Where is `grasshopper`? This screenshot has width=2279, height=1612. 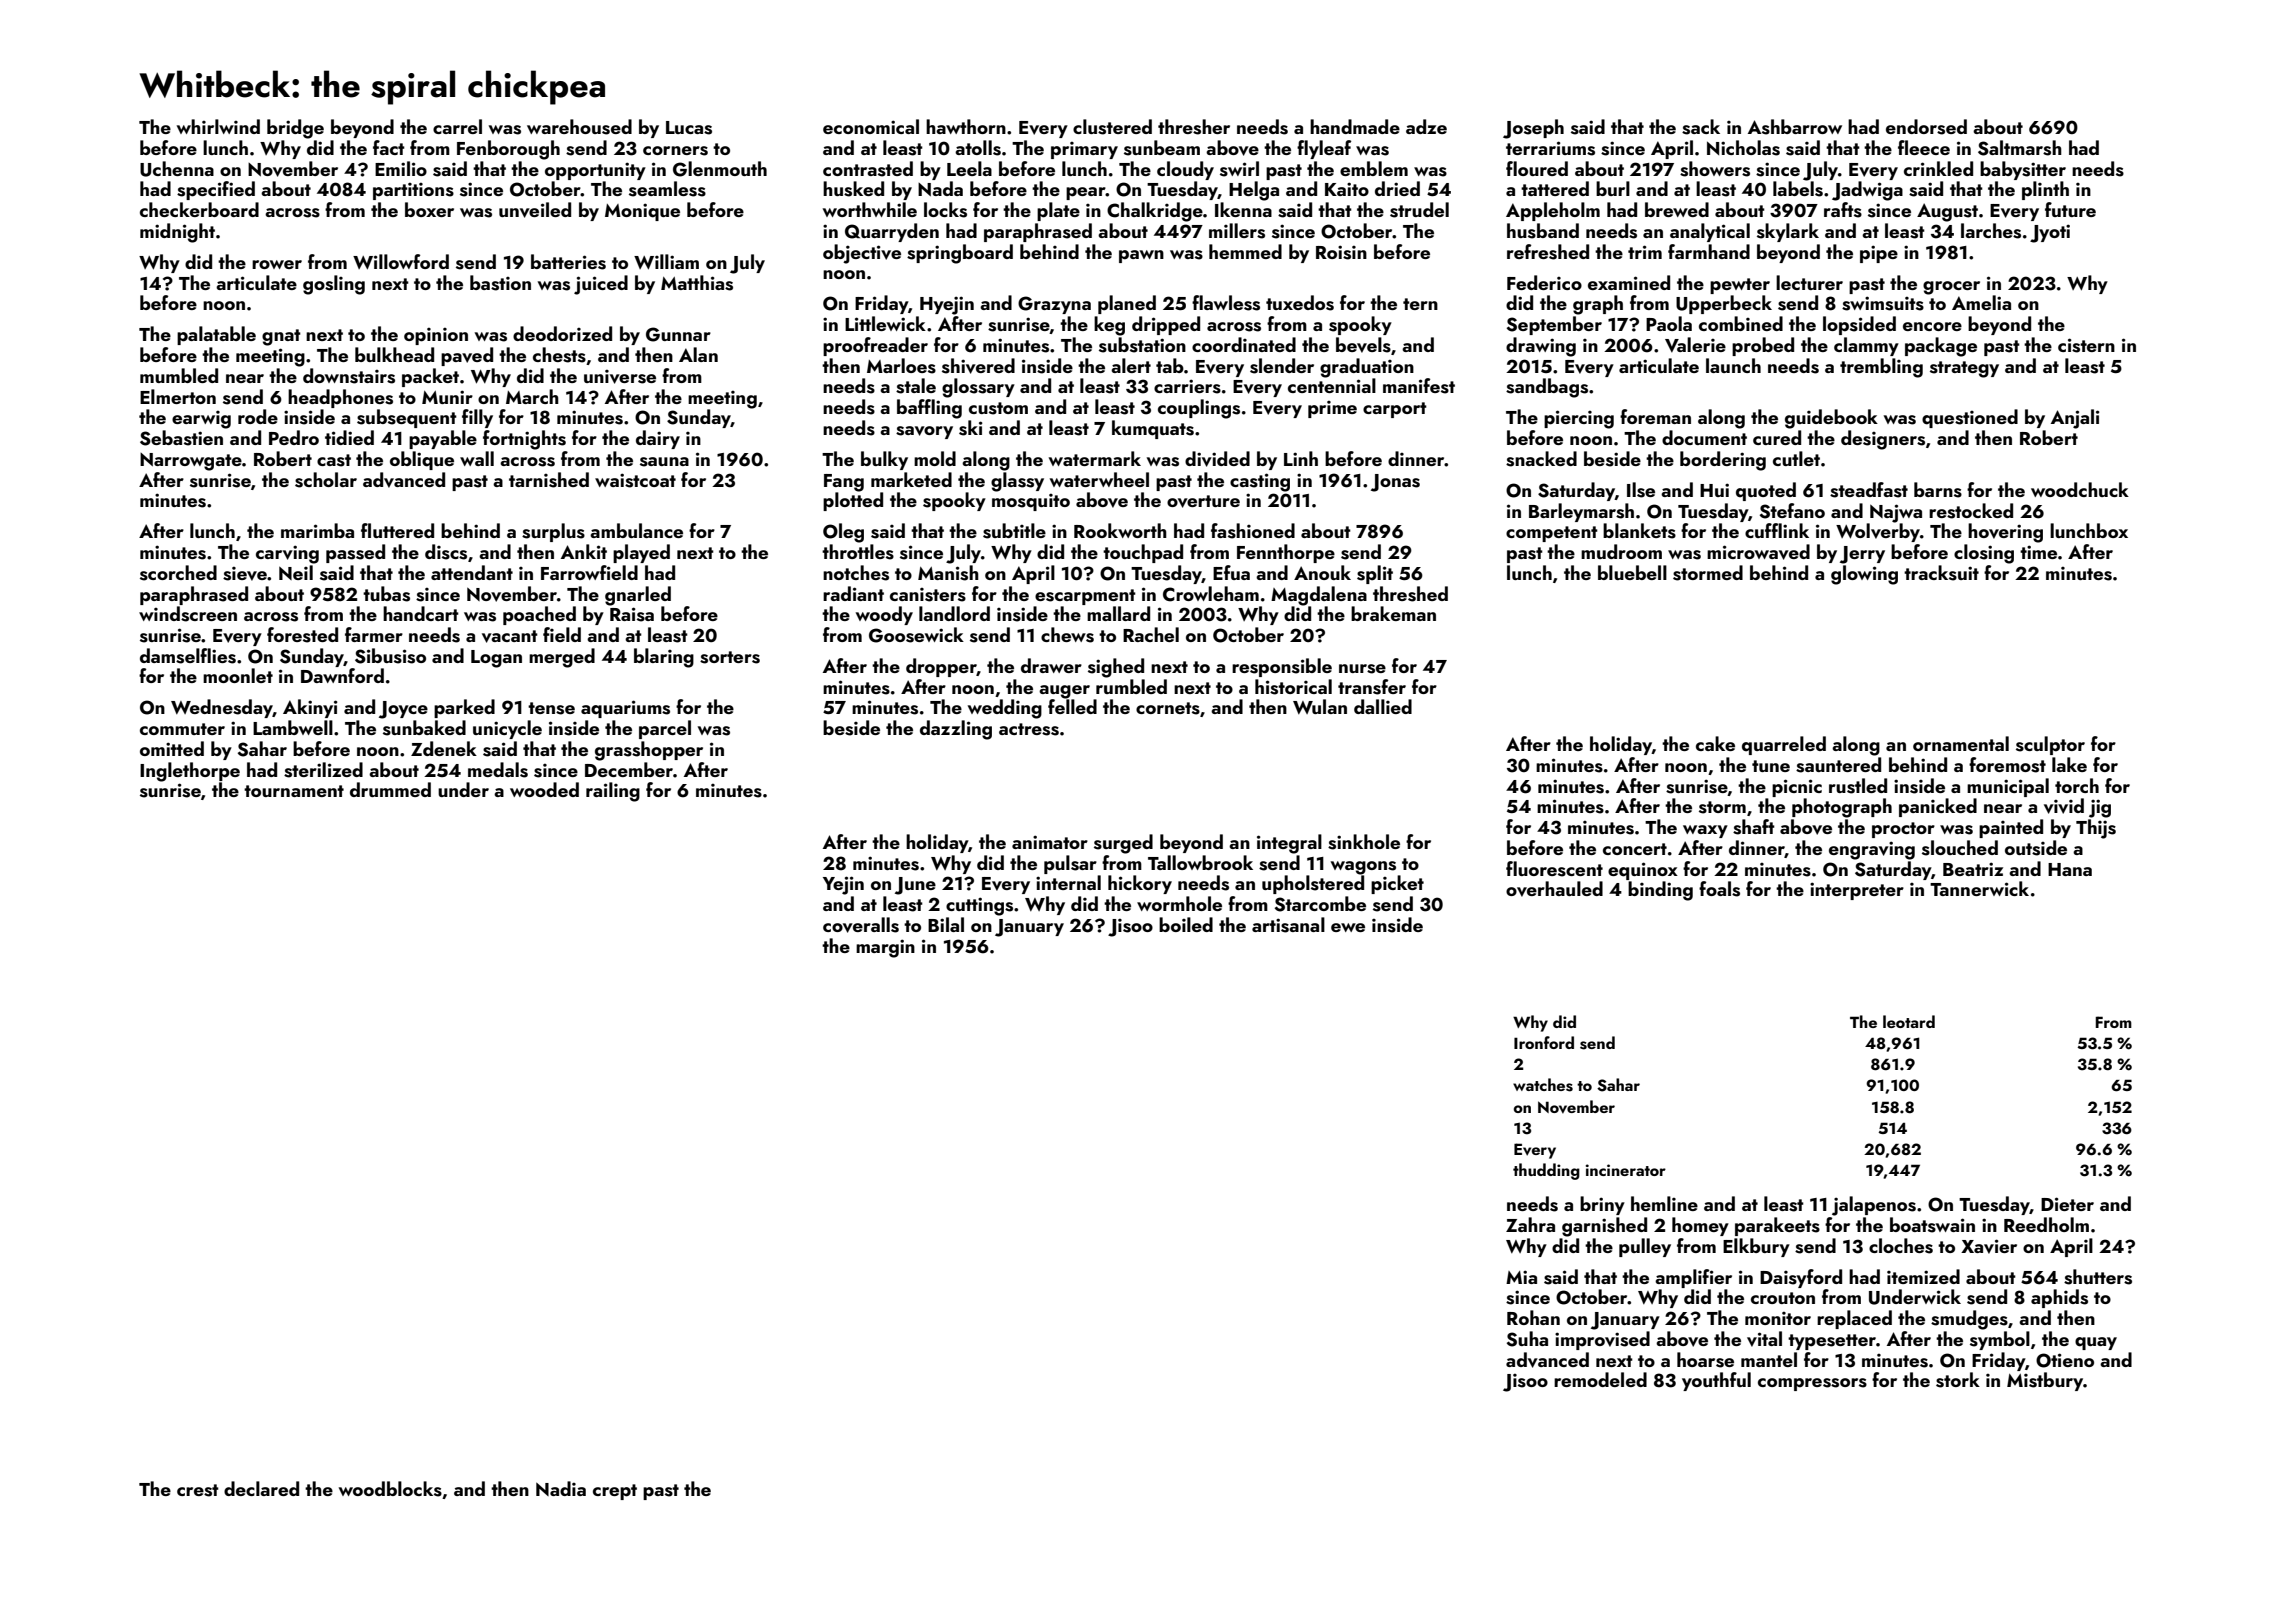
grasshopper is located at coordinates (649, 751).
